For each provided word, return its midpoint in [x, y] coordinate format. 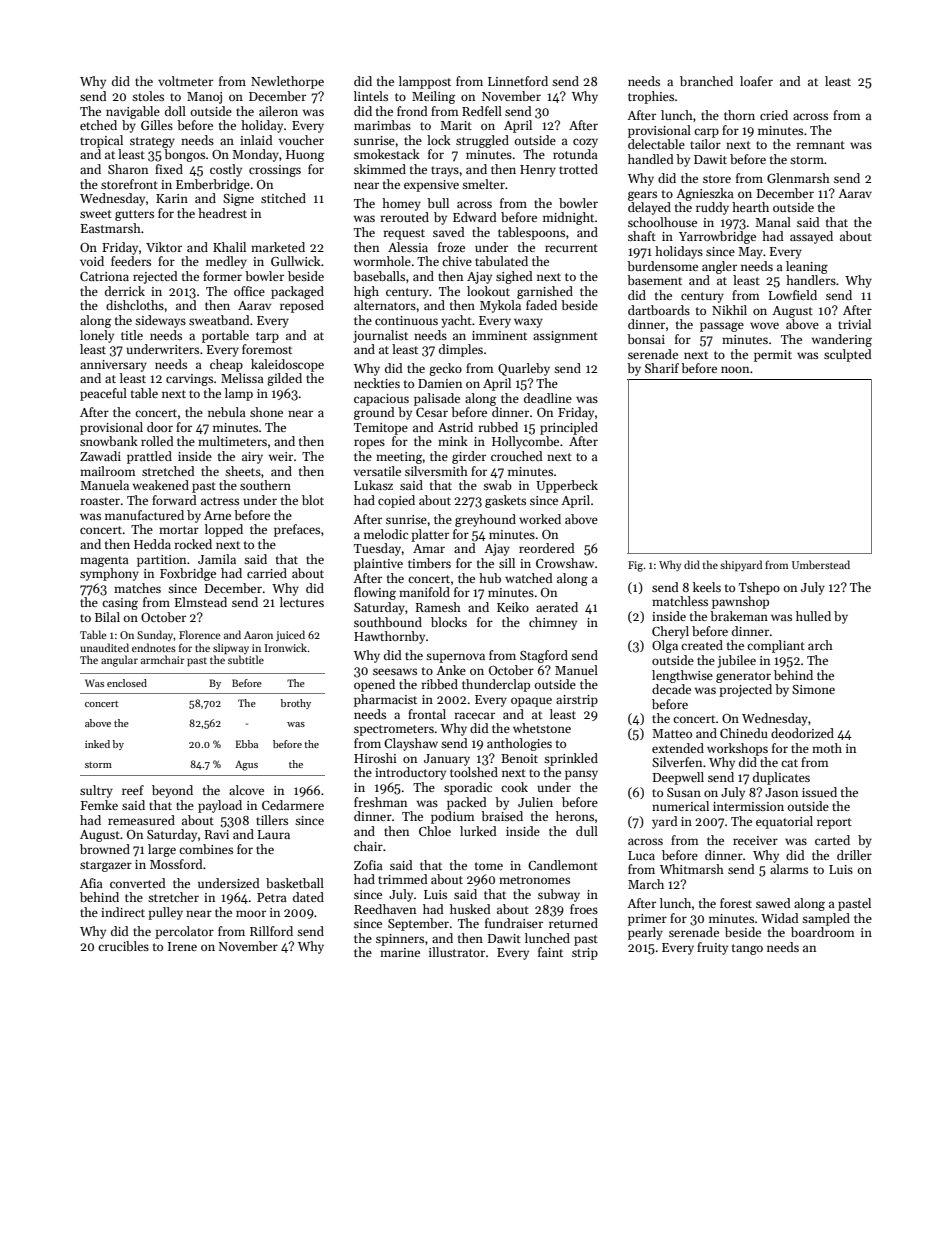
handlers [811, 280]
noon [735, 369]
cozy [585, 143]
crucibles [123, 946]
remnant [820, 145]
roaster [100, 501]
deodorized [802, 733]
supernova [455, 658]
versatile [377, 471]
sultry [96, 791]
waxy [528, 323]
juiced [290, 635]
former [222, 276]
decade [671, 689]
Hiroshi [375, 758]
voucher [301, 140]
